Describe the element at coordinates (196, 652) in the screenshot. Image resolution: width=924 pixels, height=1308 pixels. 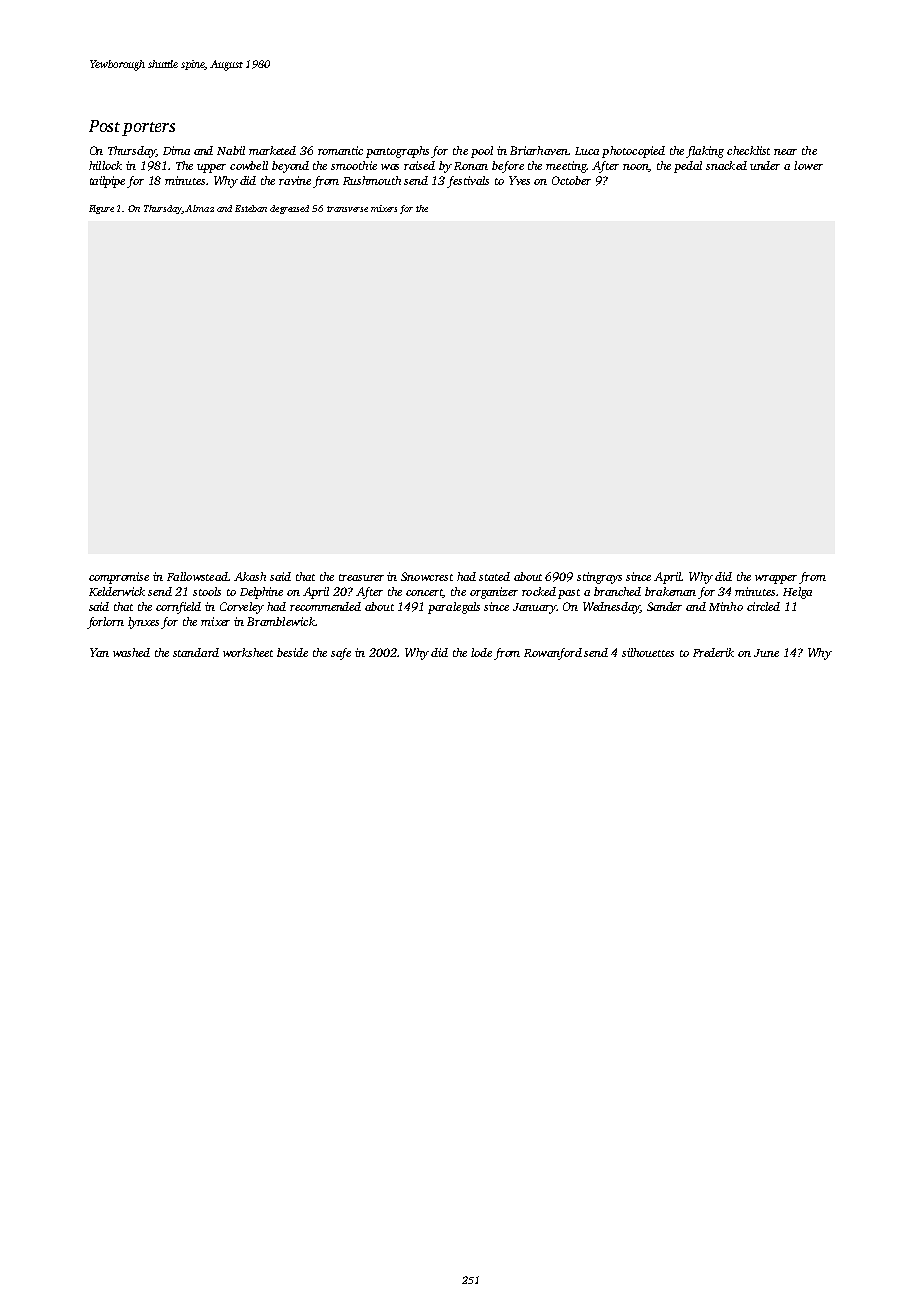
I see `standard` at that location.
